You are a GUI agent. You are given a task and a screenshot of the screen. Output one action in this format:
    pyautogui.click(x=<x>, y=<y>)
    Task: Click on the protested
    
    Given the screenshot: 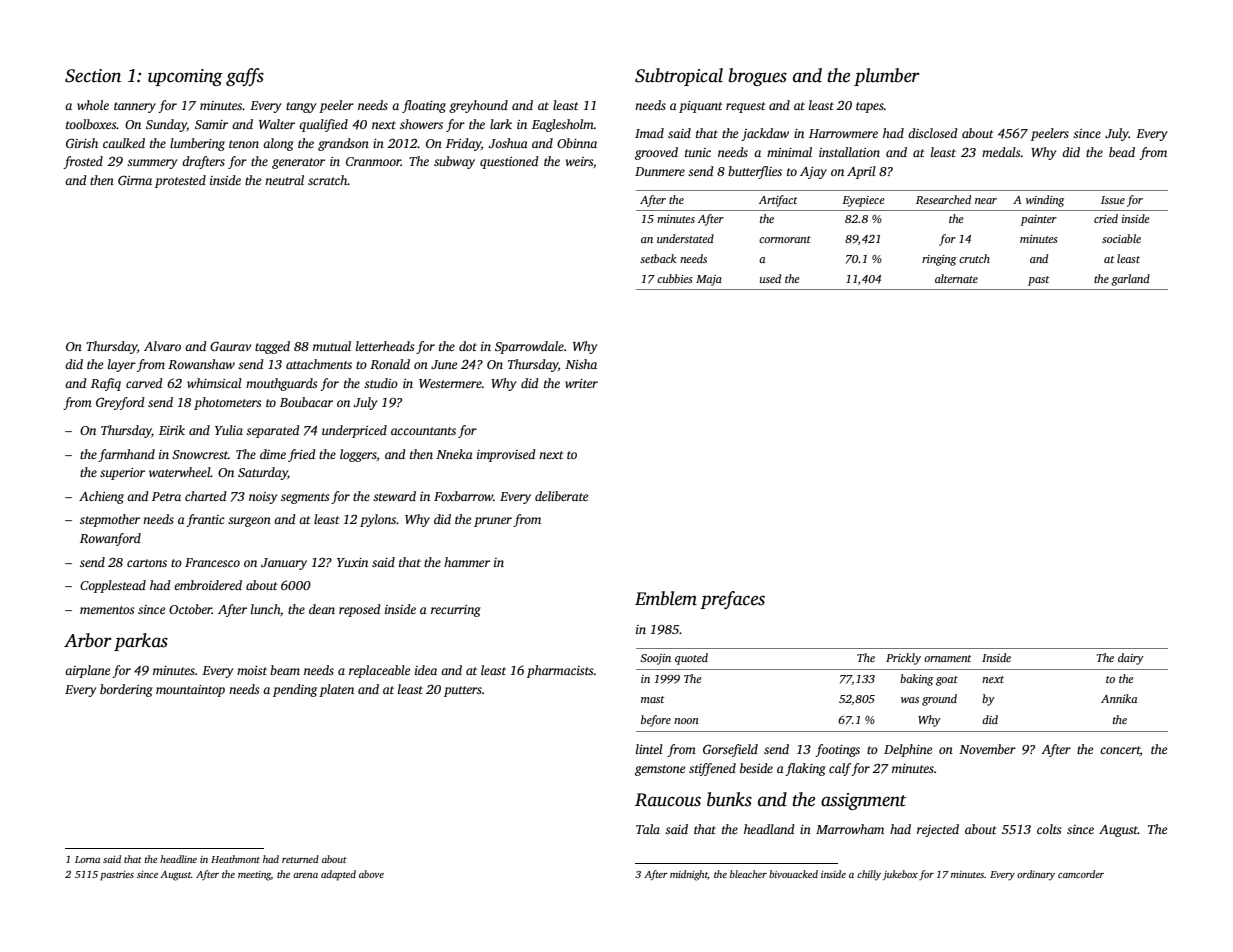 What is the action you would take?
    pyautogui.click(x=180, y=181)
